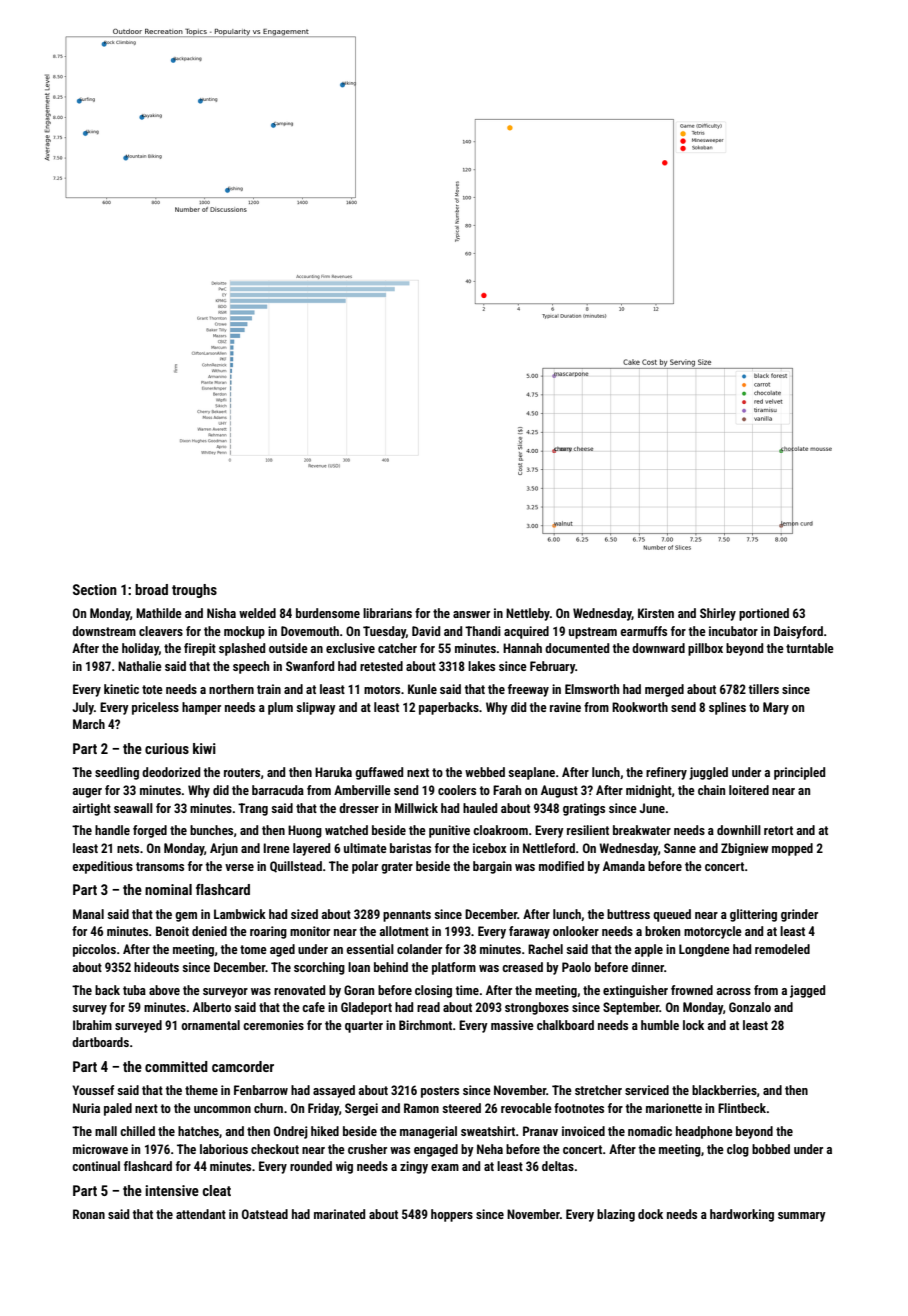  Describe the element at coordinates (750, 1007) in the screenshot. I see `Gonzalo` at that location.
